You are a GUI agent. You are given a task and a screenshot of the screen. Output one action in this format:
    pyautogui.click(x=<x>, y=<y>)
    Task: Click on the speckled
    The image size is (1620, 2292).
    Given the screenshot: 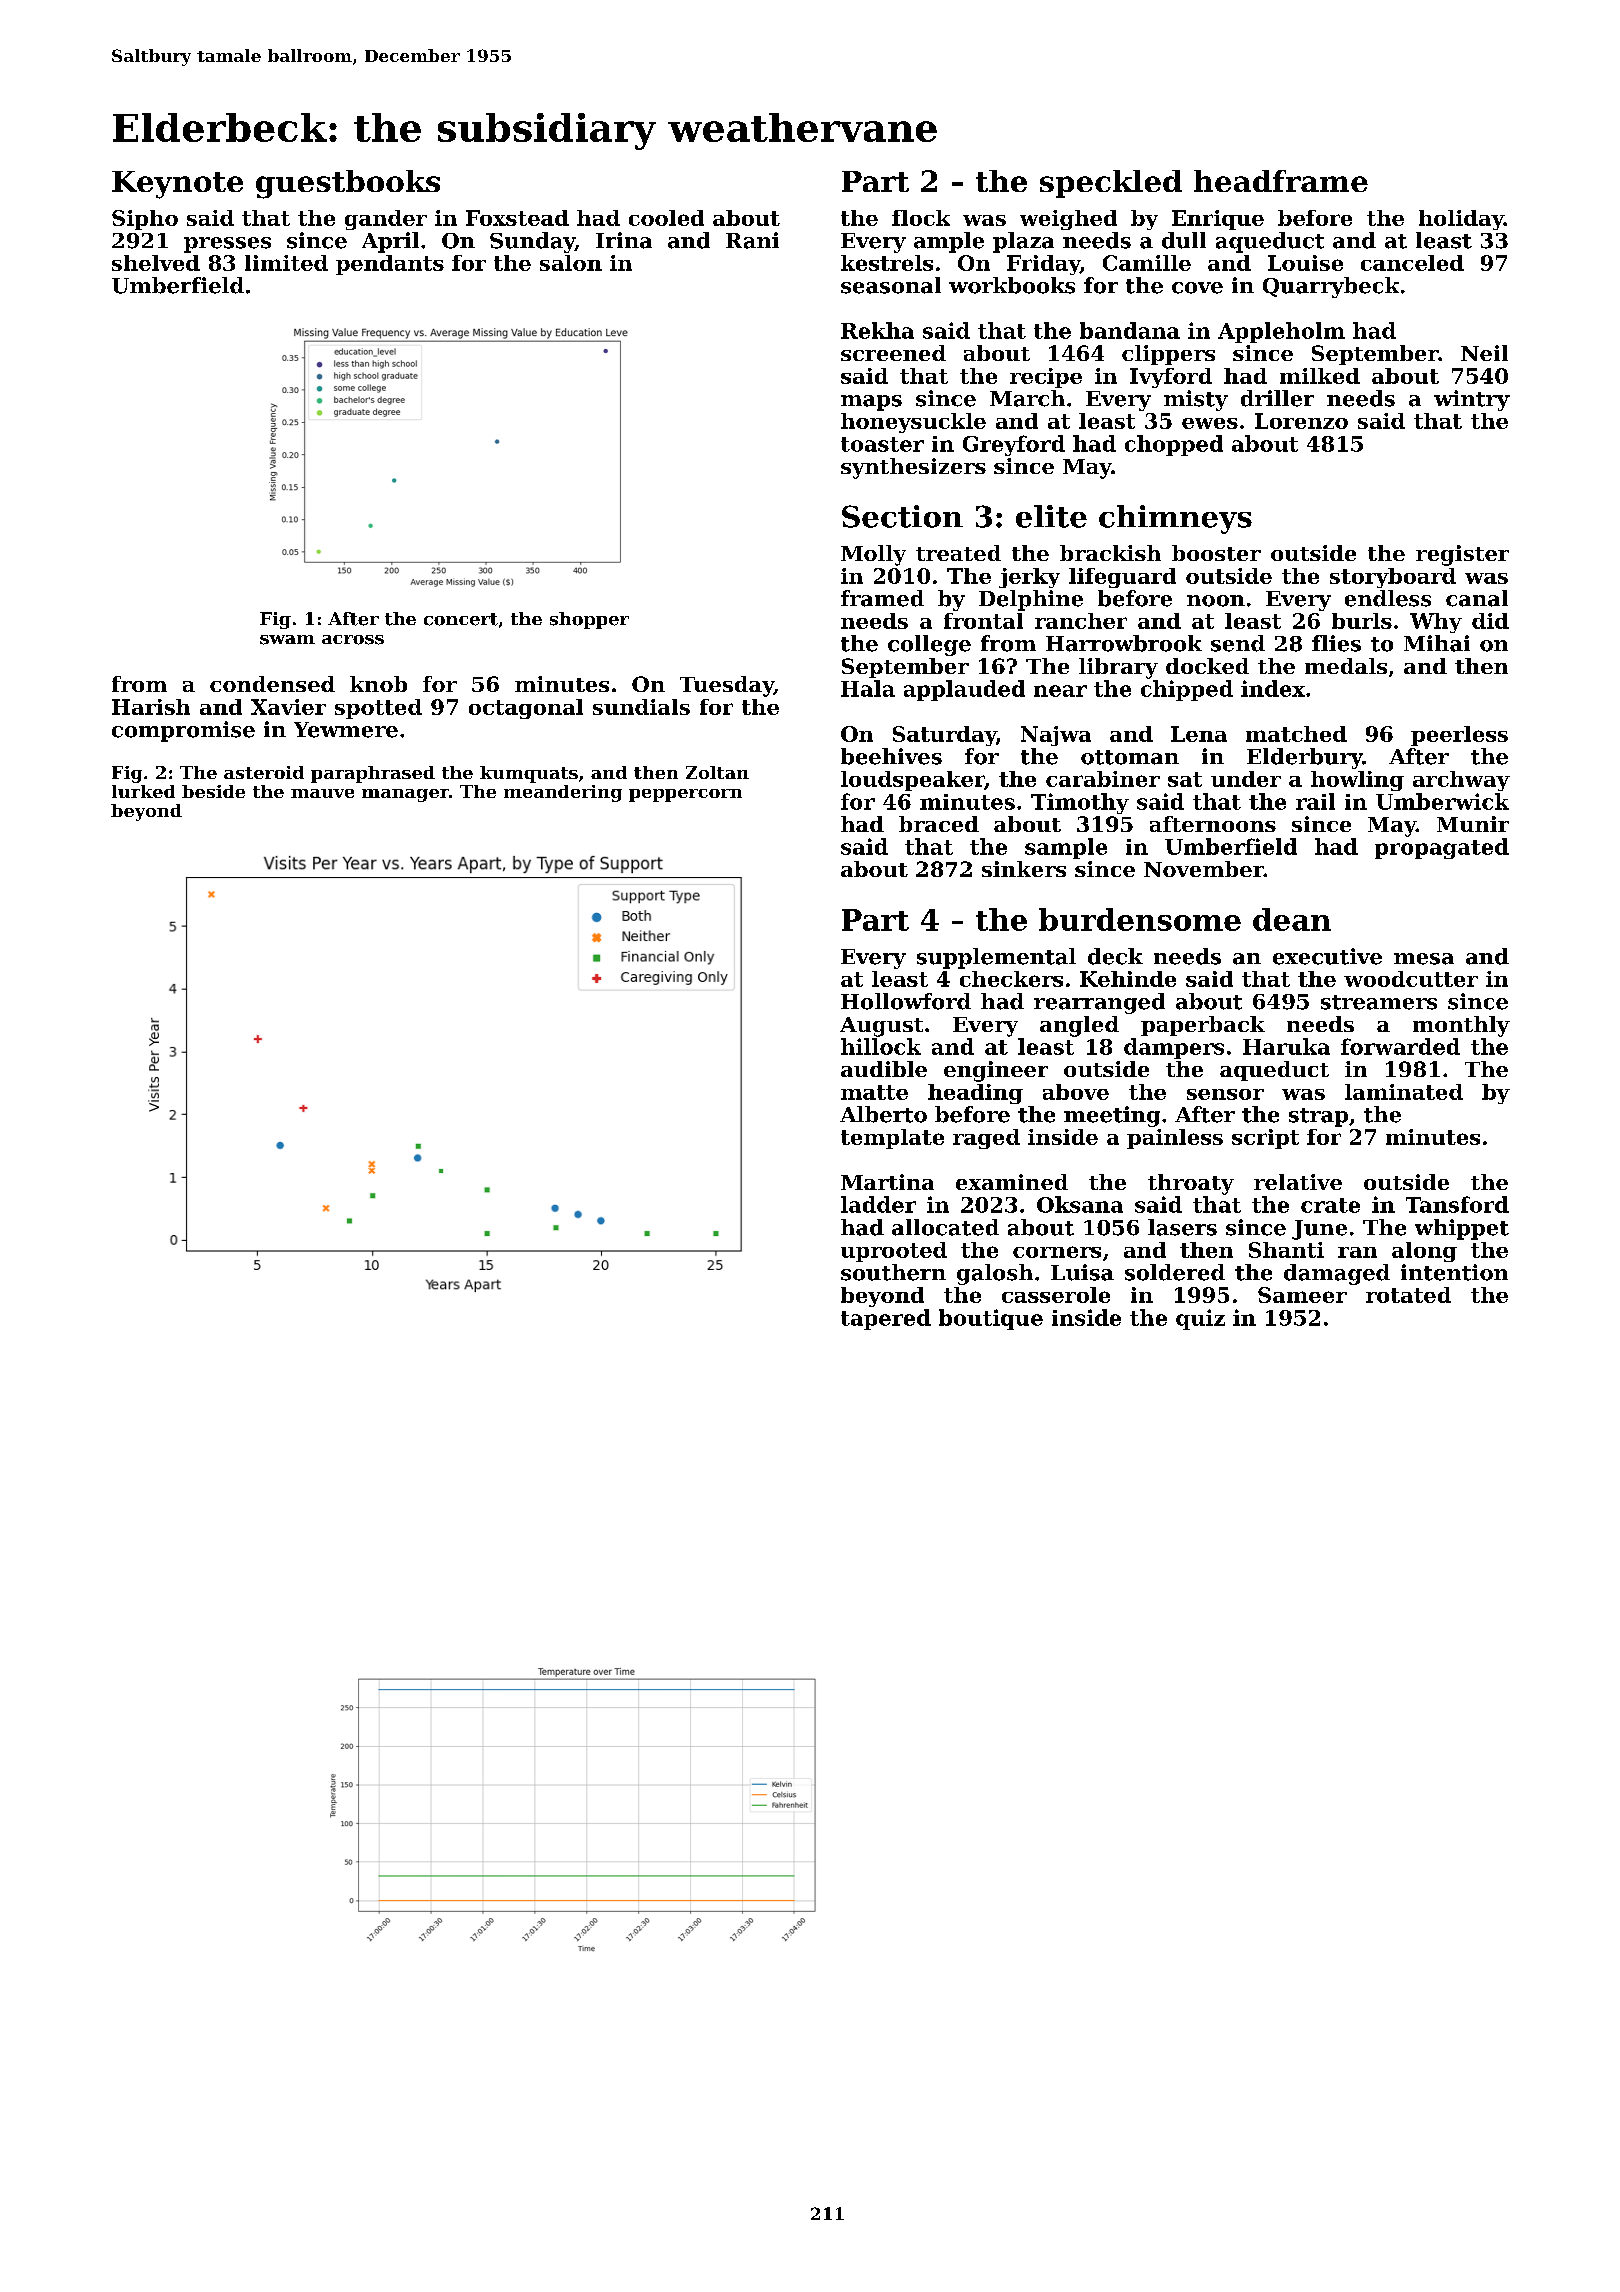 What is the action you would take?
    pyautogui.click(x=1111, y=184)
